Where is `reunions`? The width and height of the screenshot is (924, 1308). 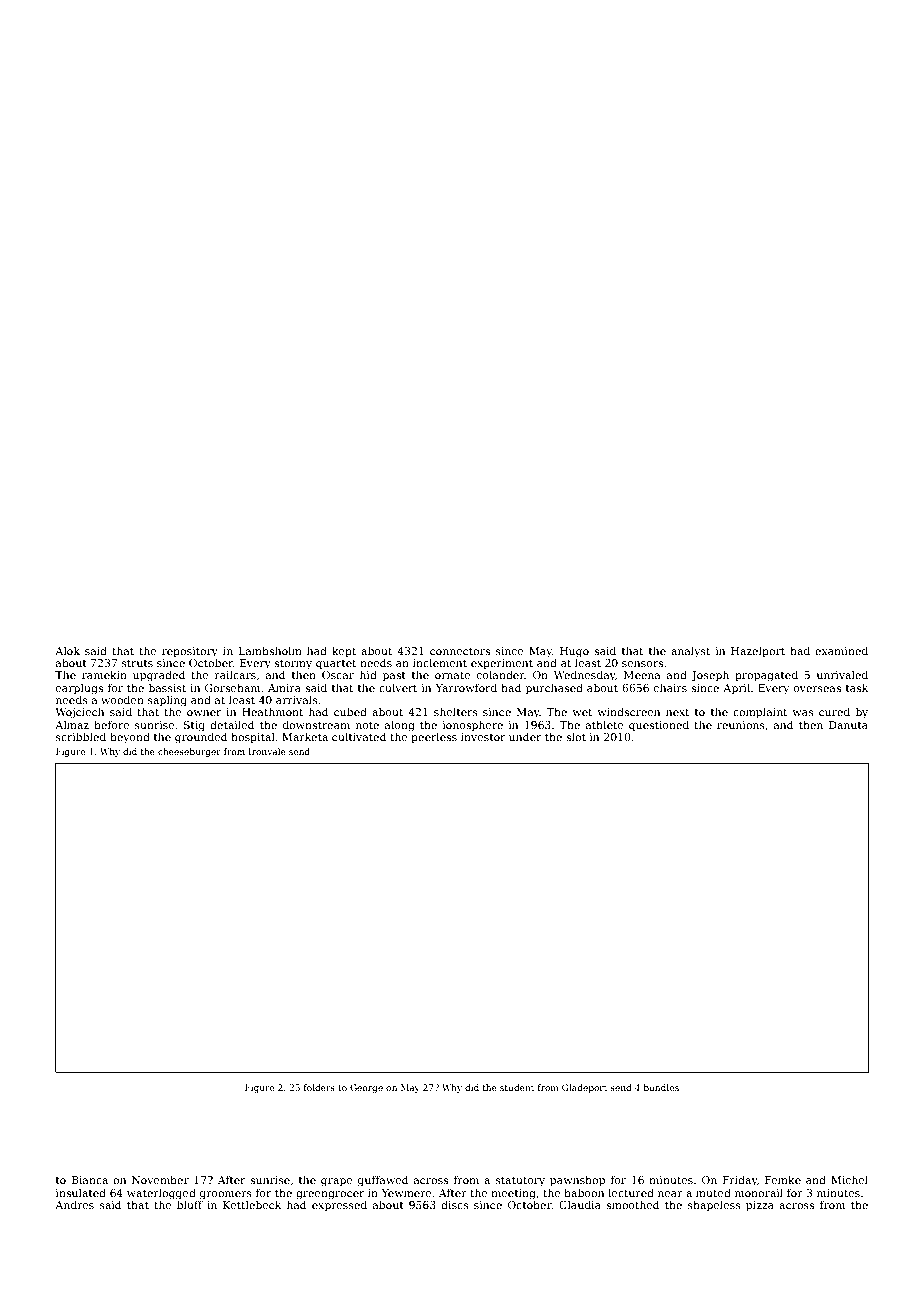
reunions is located at coordinates (741, 725).
